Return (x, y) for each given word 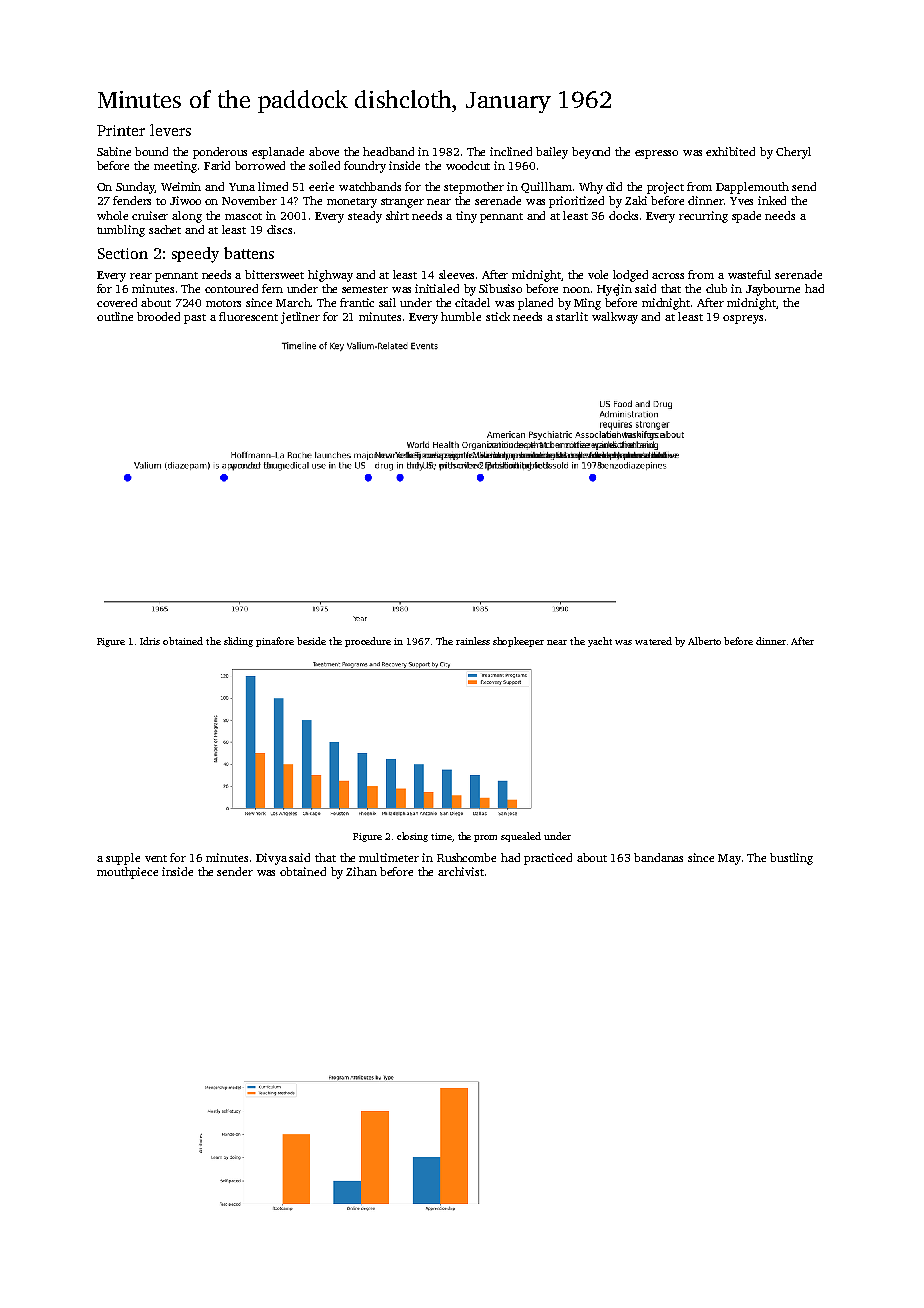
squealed (521, 837)
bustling (791, 859)
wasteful (749, 274)
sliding (238, 642)
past (195, 319)
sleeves (456, 274)
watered (653, 641)
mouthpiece (127, 873)
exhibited (730, 151)
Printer (121, 130)
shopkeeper (518, 642)
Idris (150, 641)
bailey (552, 153)
